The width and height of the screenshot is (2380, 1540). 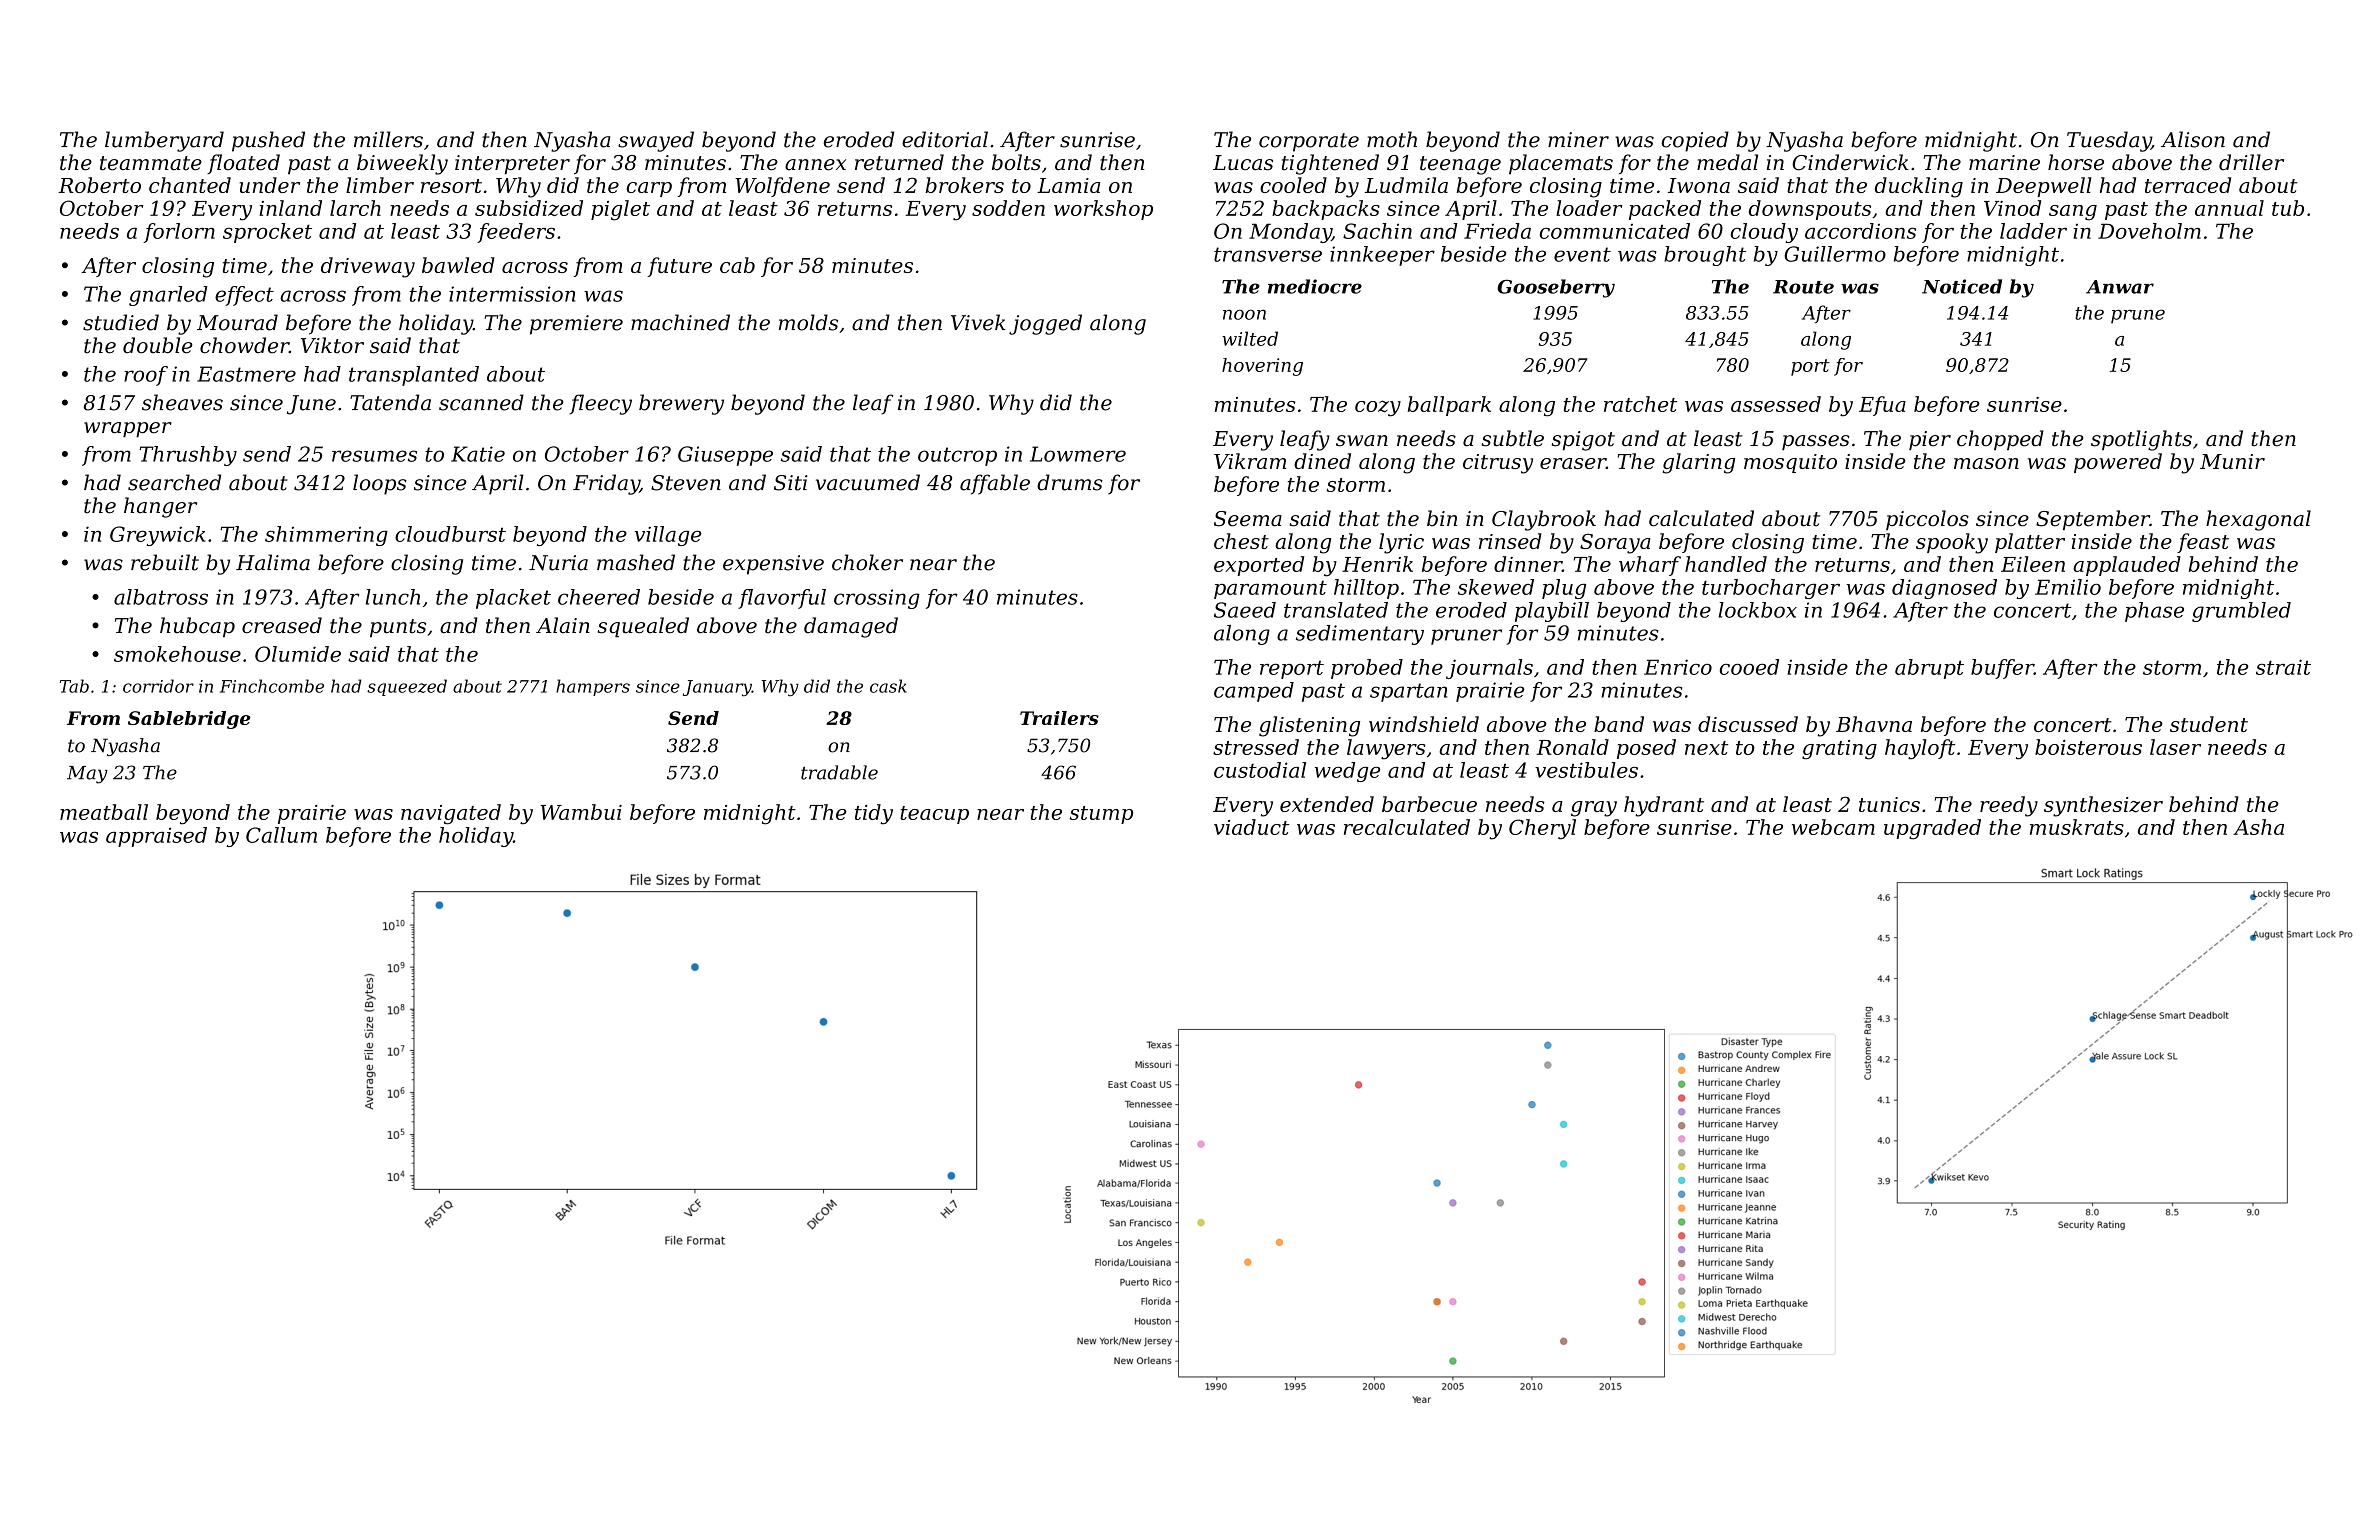 What do you see at coordinates (945, 139) in the screenshot?
I see `editorial` at bounding box center [945, 139].
